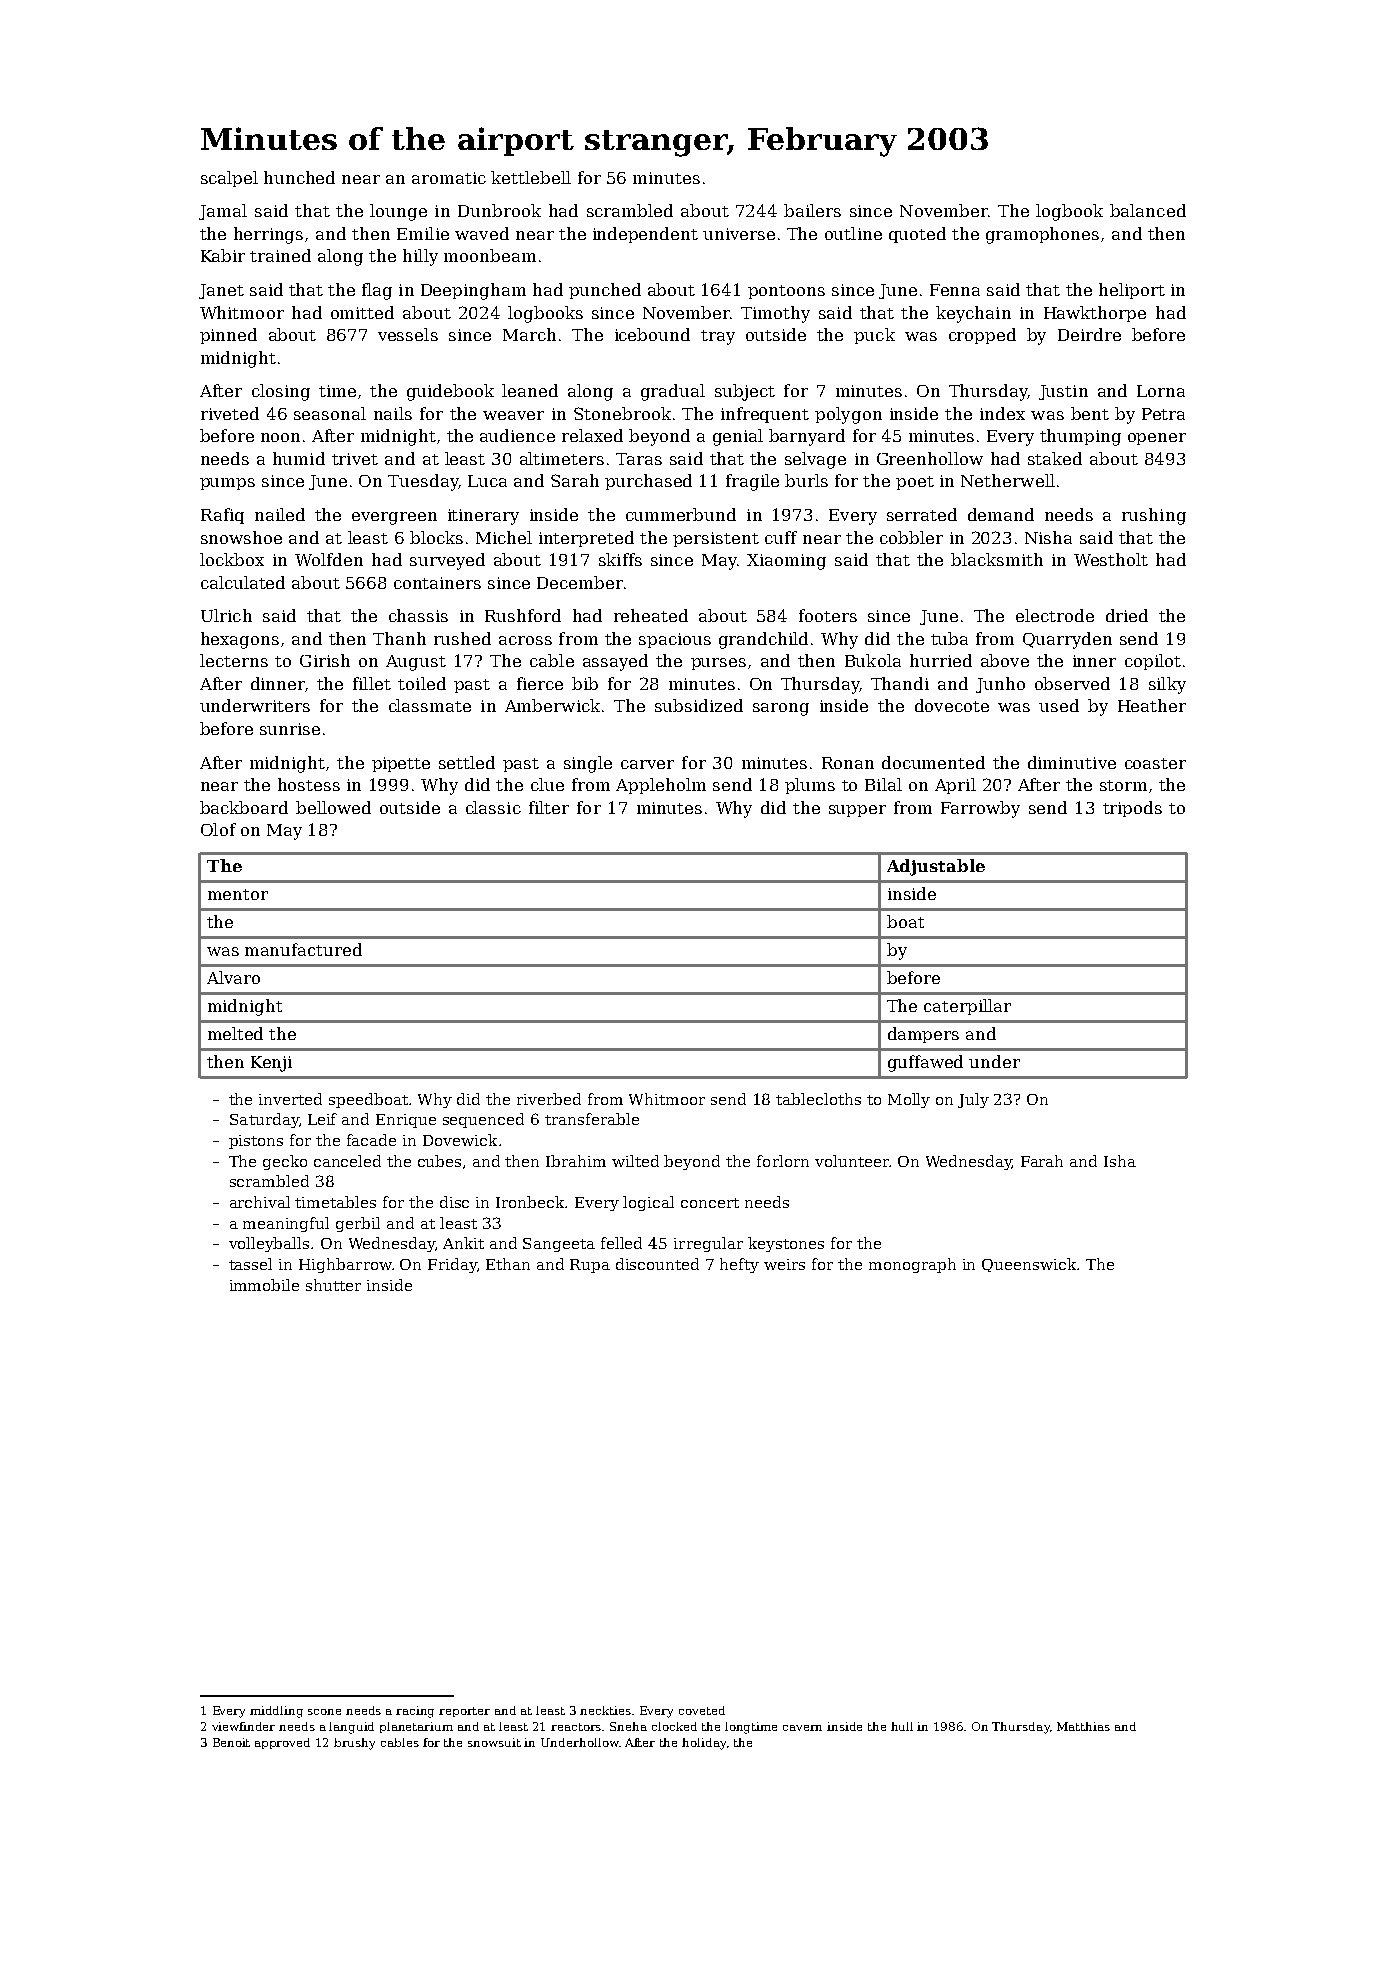 The image size is (1386, 1969). What do you see at coordinates (704, 1744) in the screenshot?
I see `holiday` at bounding box center [704, 1744].
